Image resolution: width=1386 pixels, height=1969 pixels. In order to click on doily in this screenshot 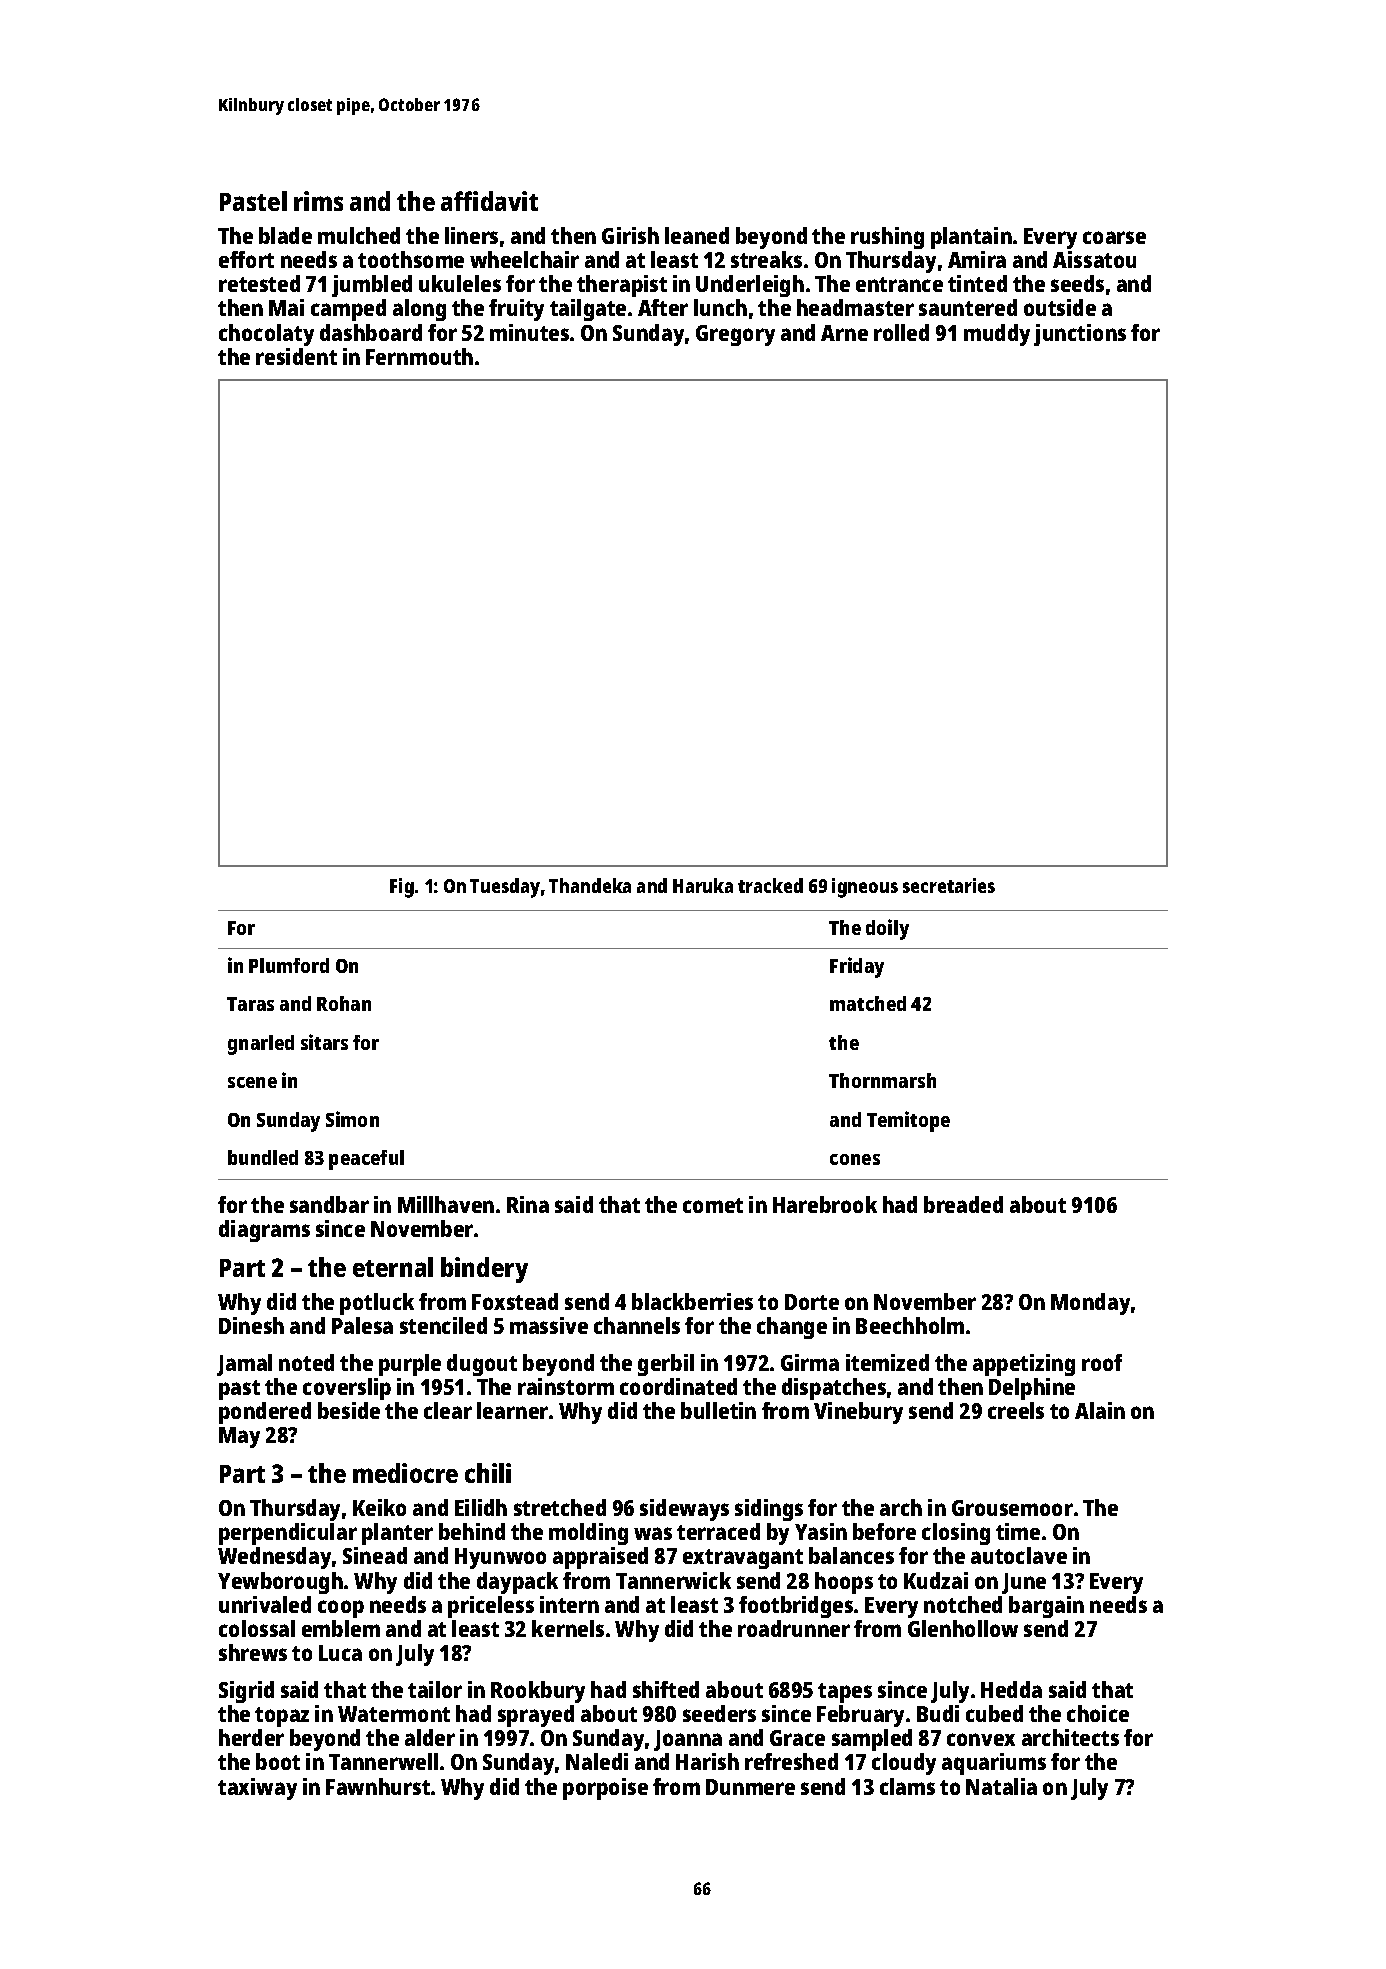, I will do `click(887, 929)`.
